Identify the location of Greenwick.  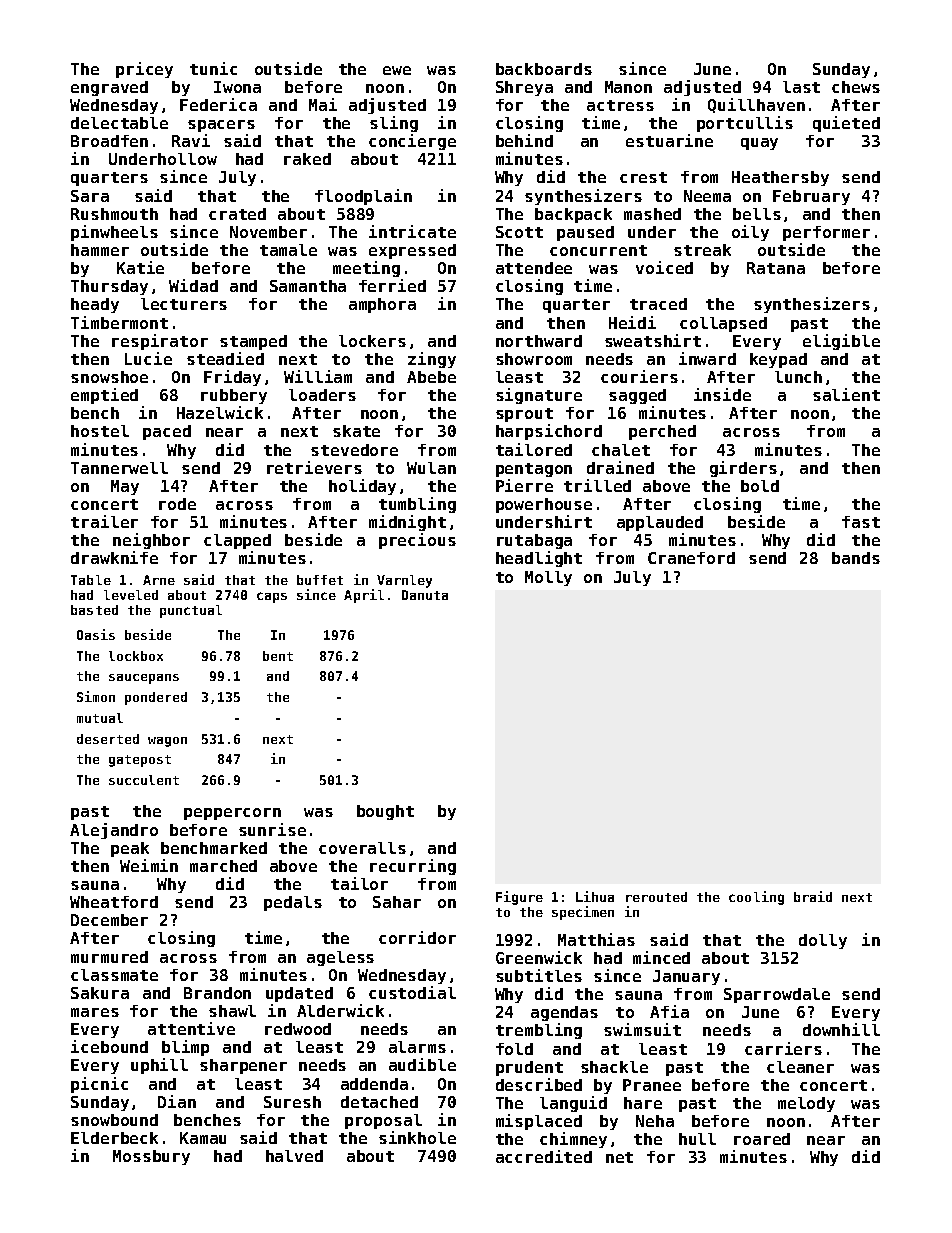
(539, 957).
